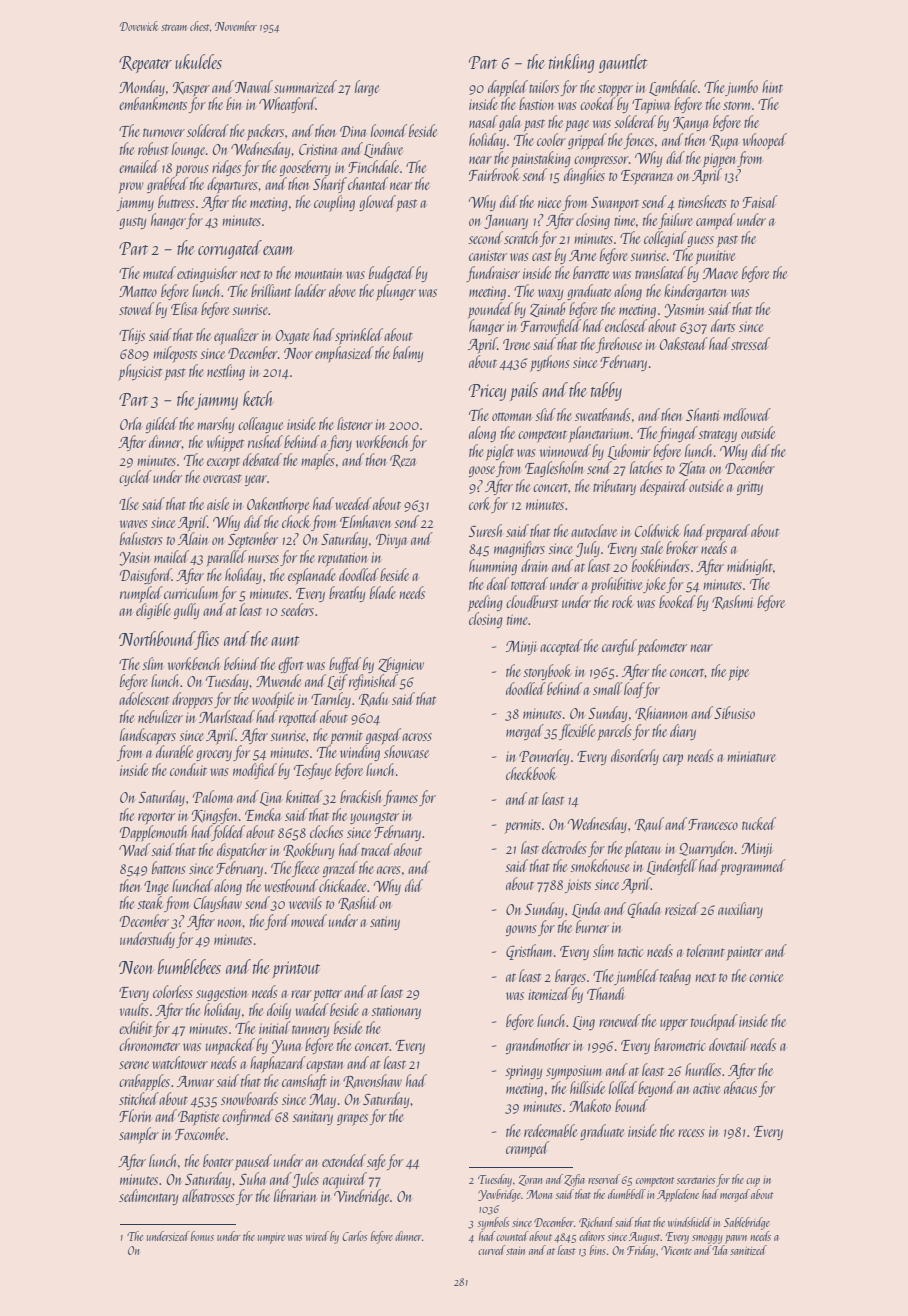  I want to click on tailors, so click(544, 86).
